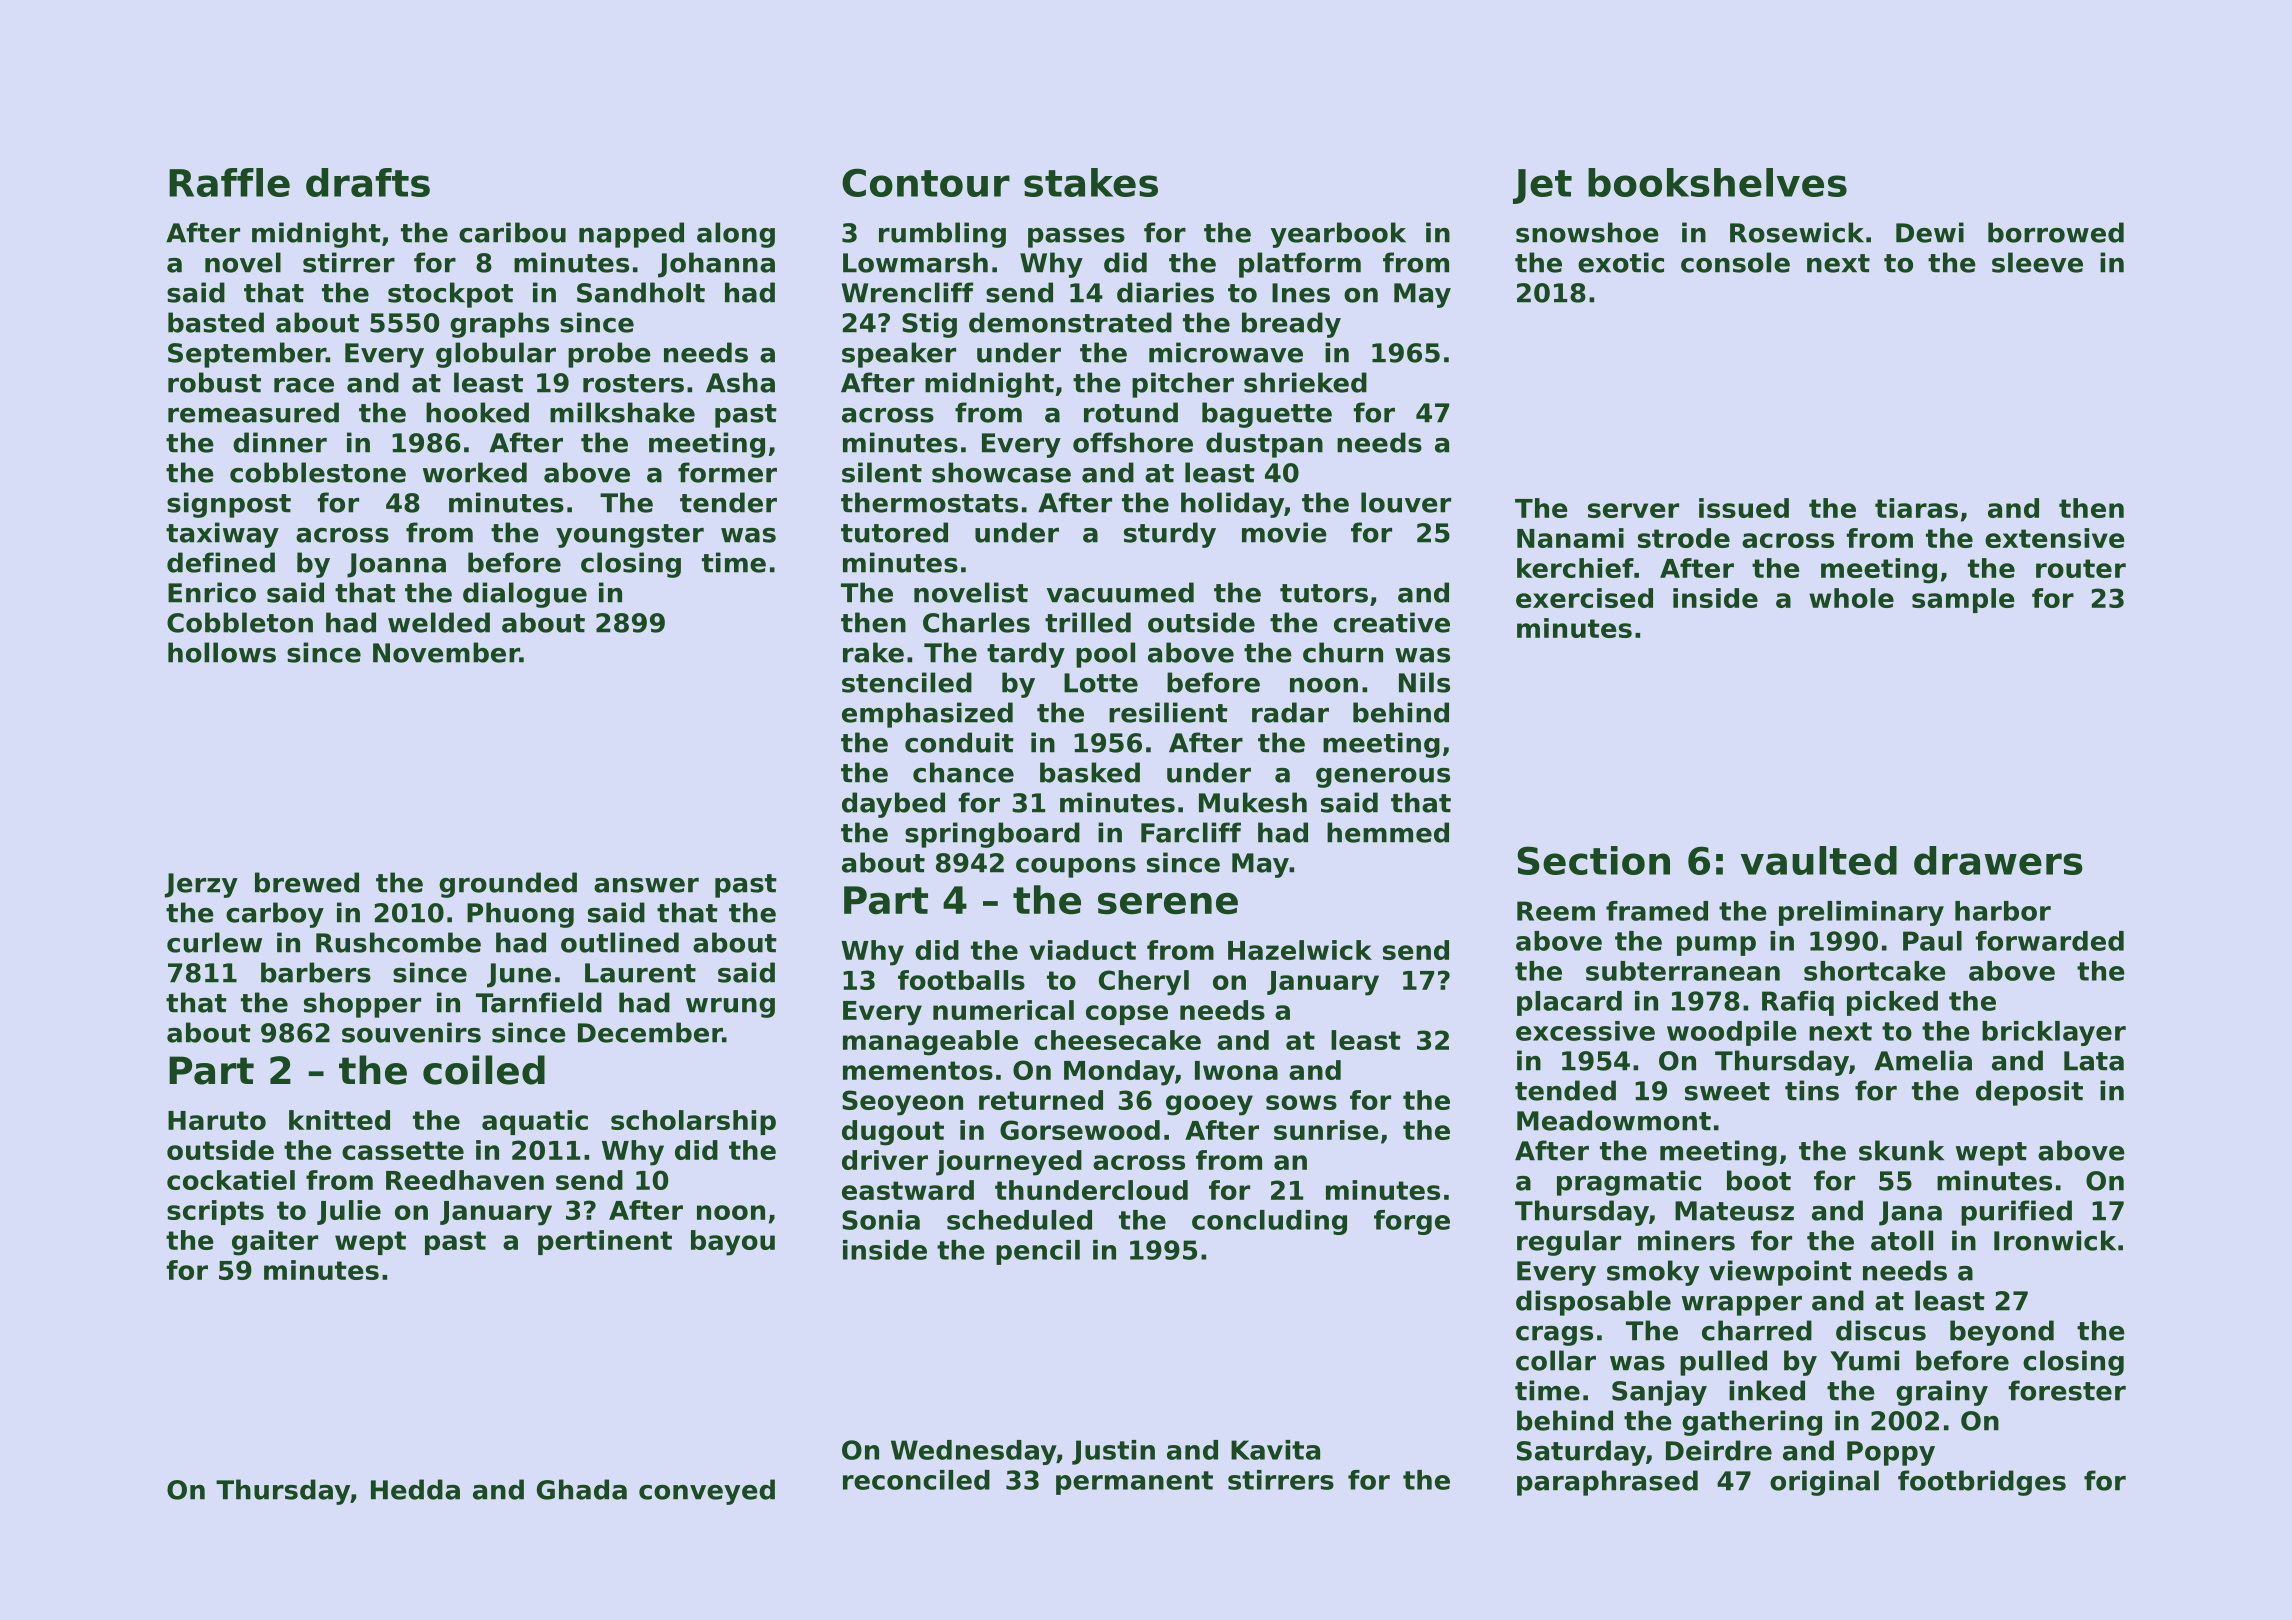 This page has height=1620, width=2292. Describe the element at coordinates (362, 1005) in the page. I see `shopper` at that location.
